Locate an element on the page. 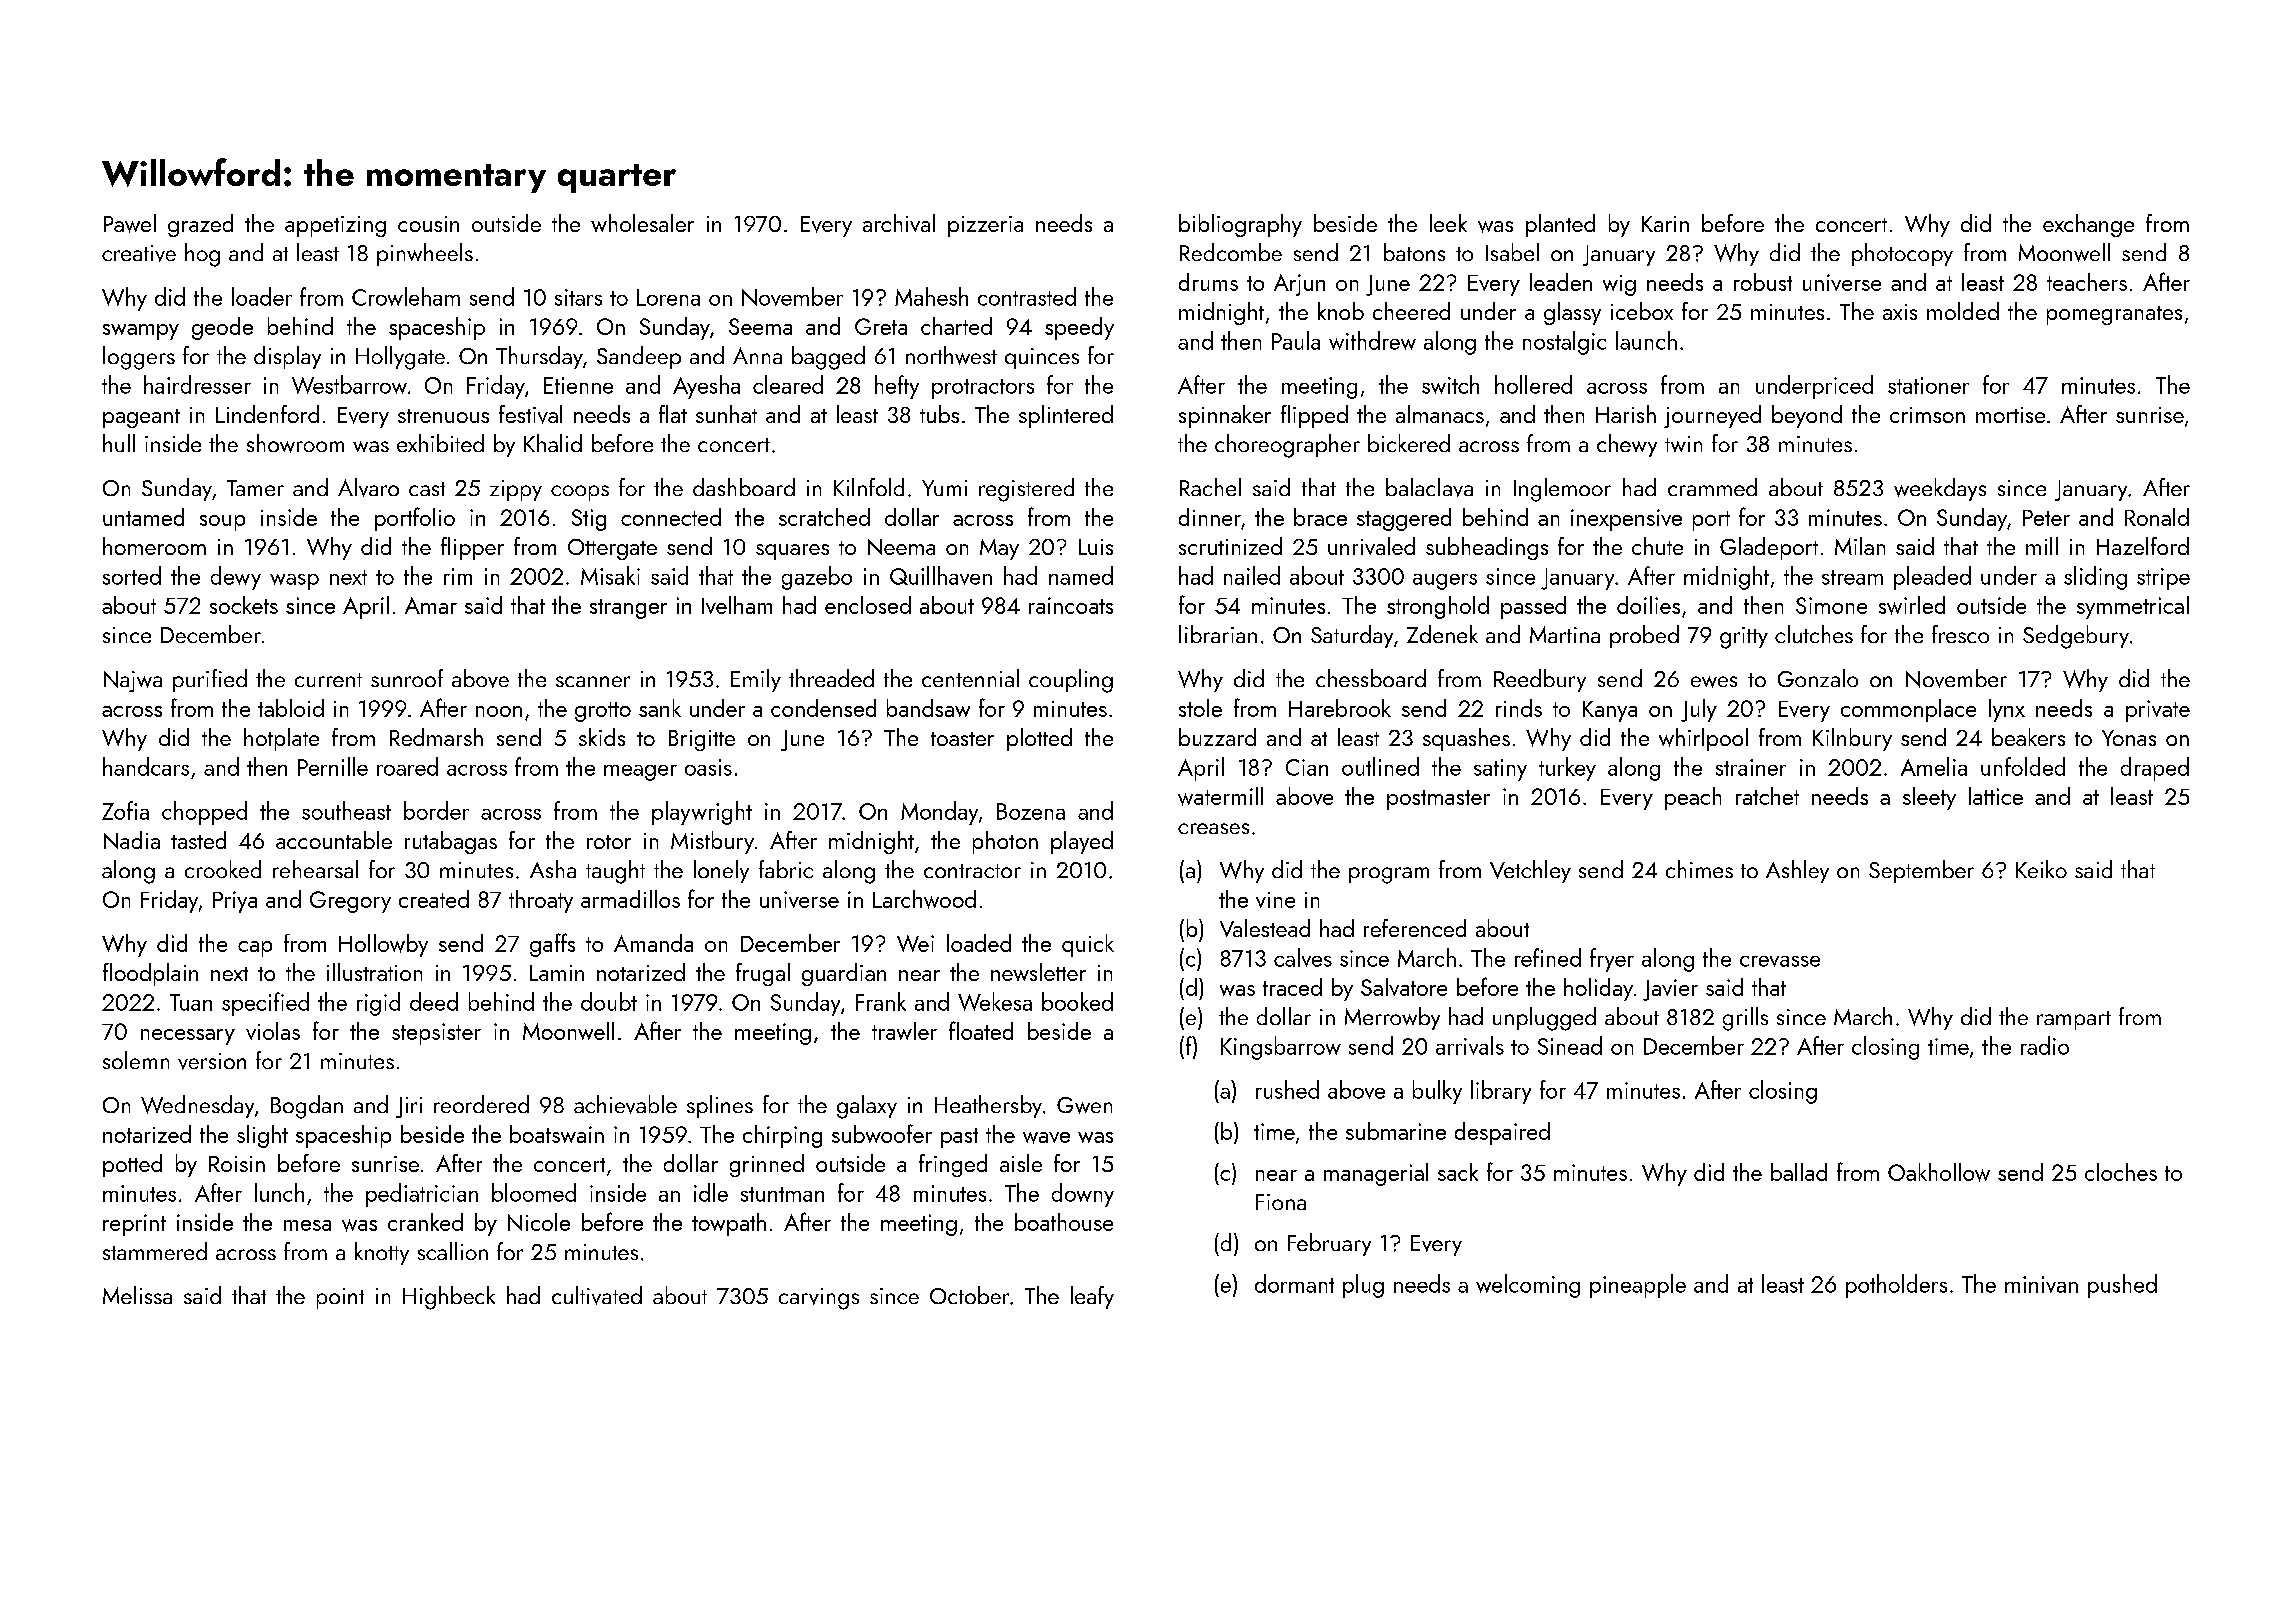  Zofia is located at coordinates (125, 810).
